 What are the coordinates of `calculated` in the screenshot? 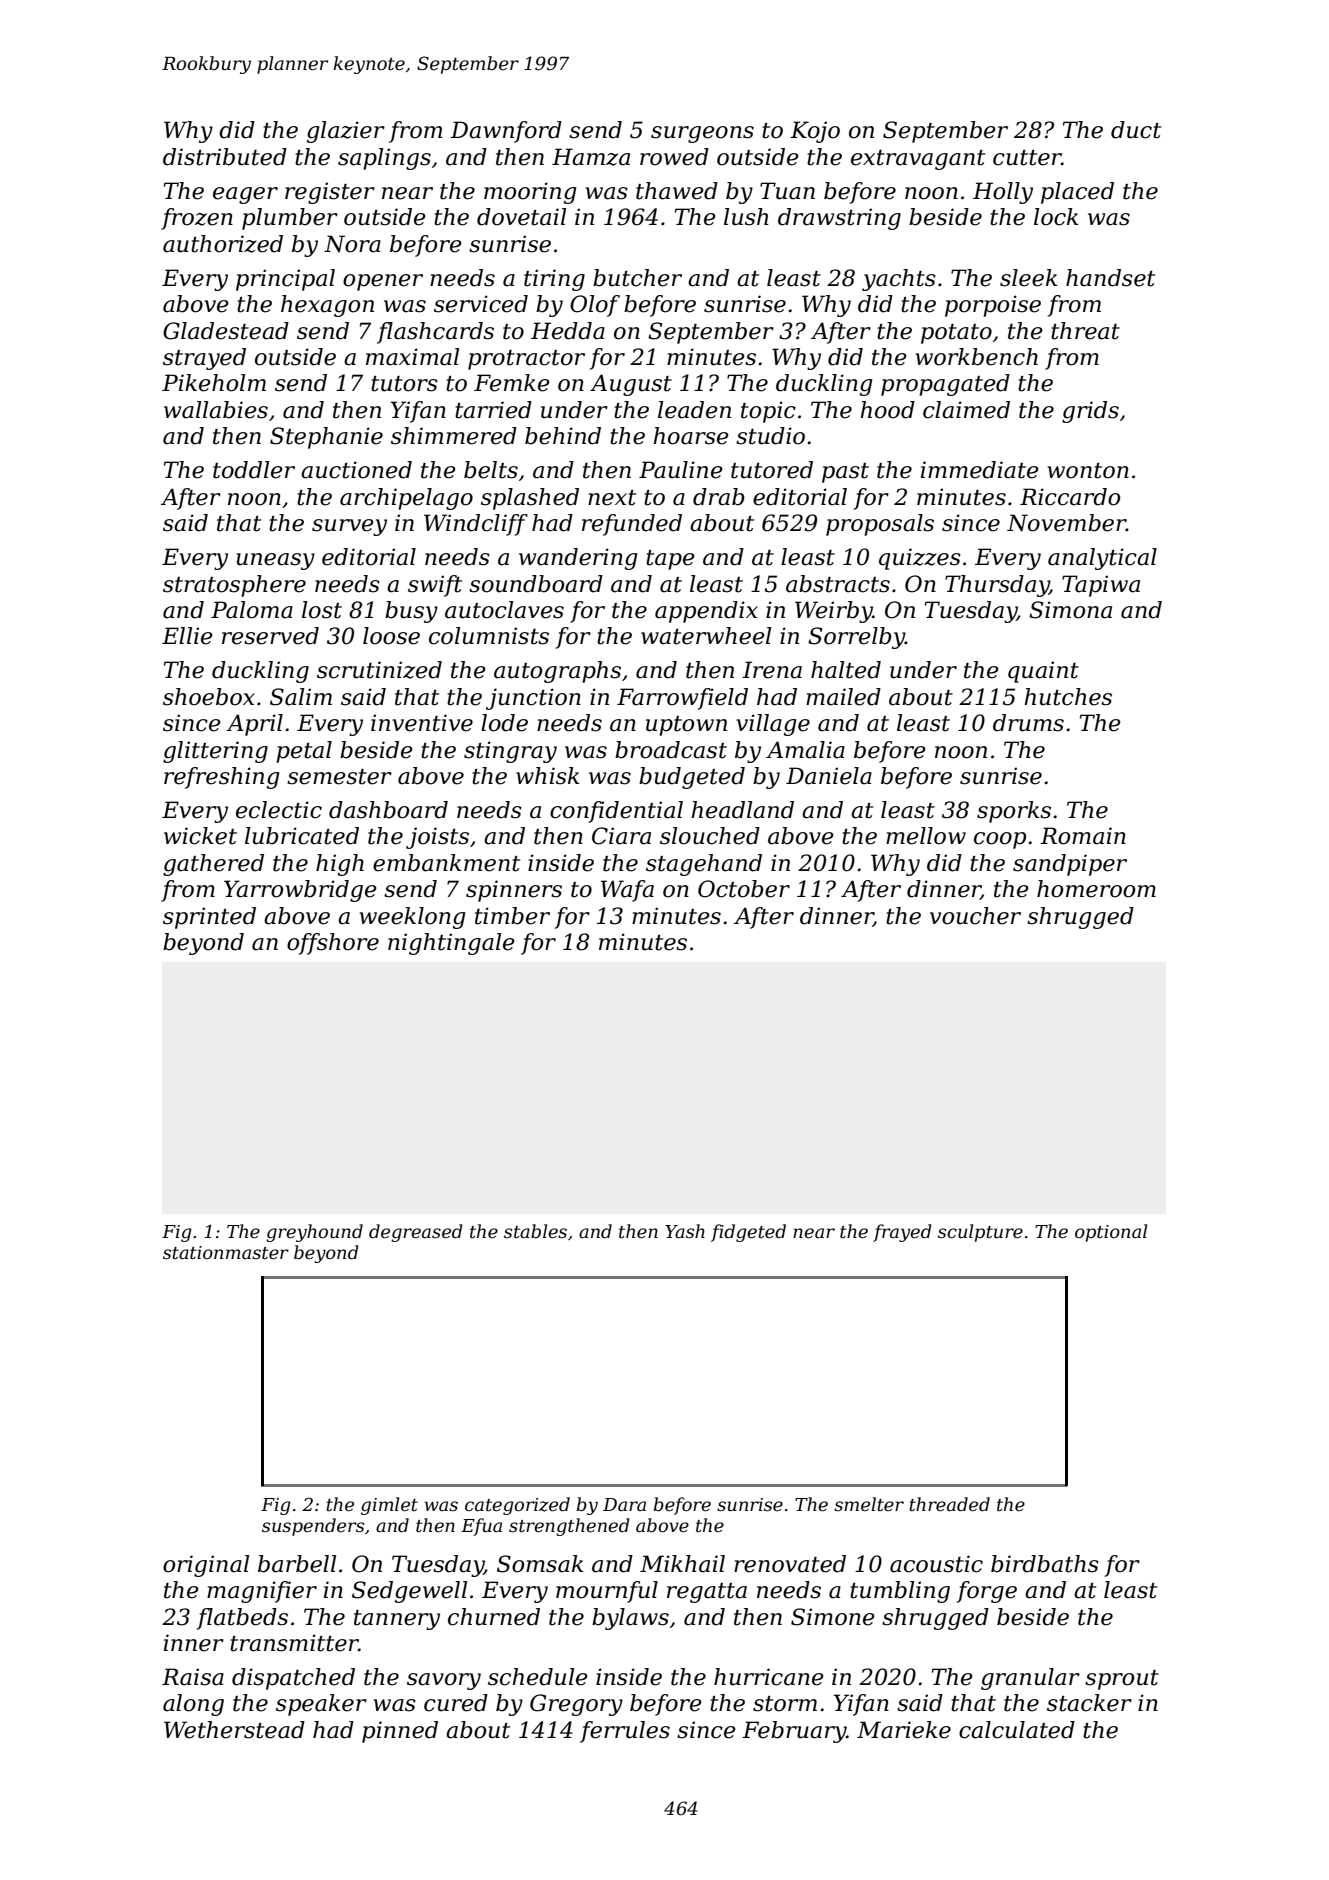 It's located at (1017, 1730).
